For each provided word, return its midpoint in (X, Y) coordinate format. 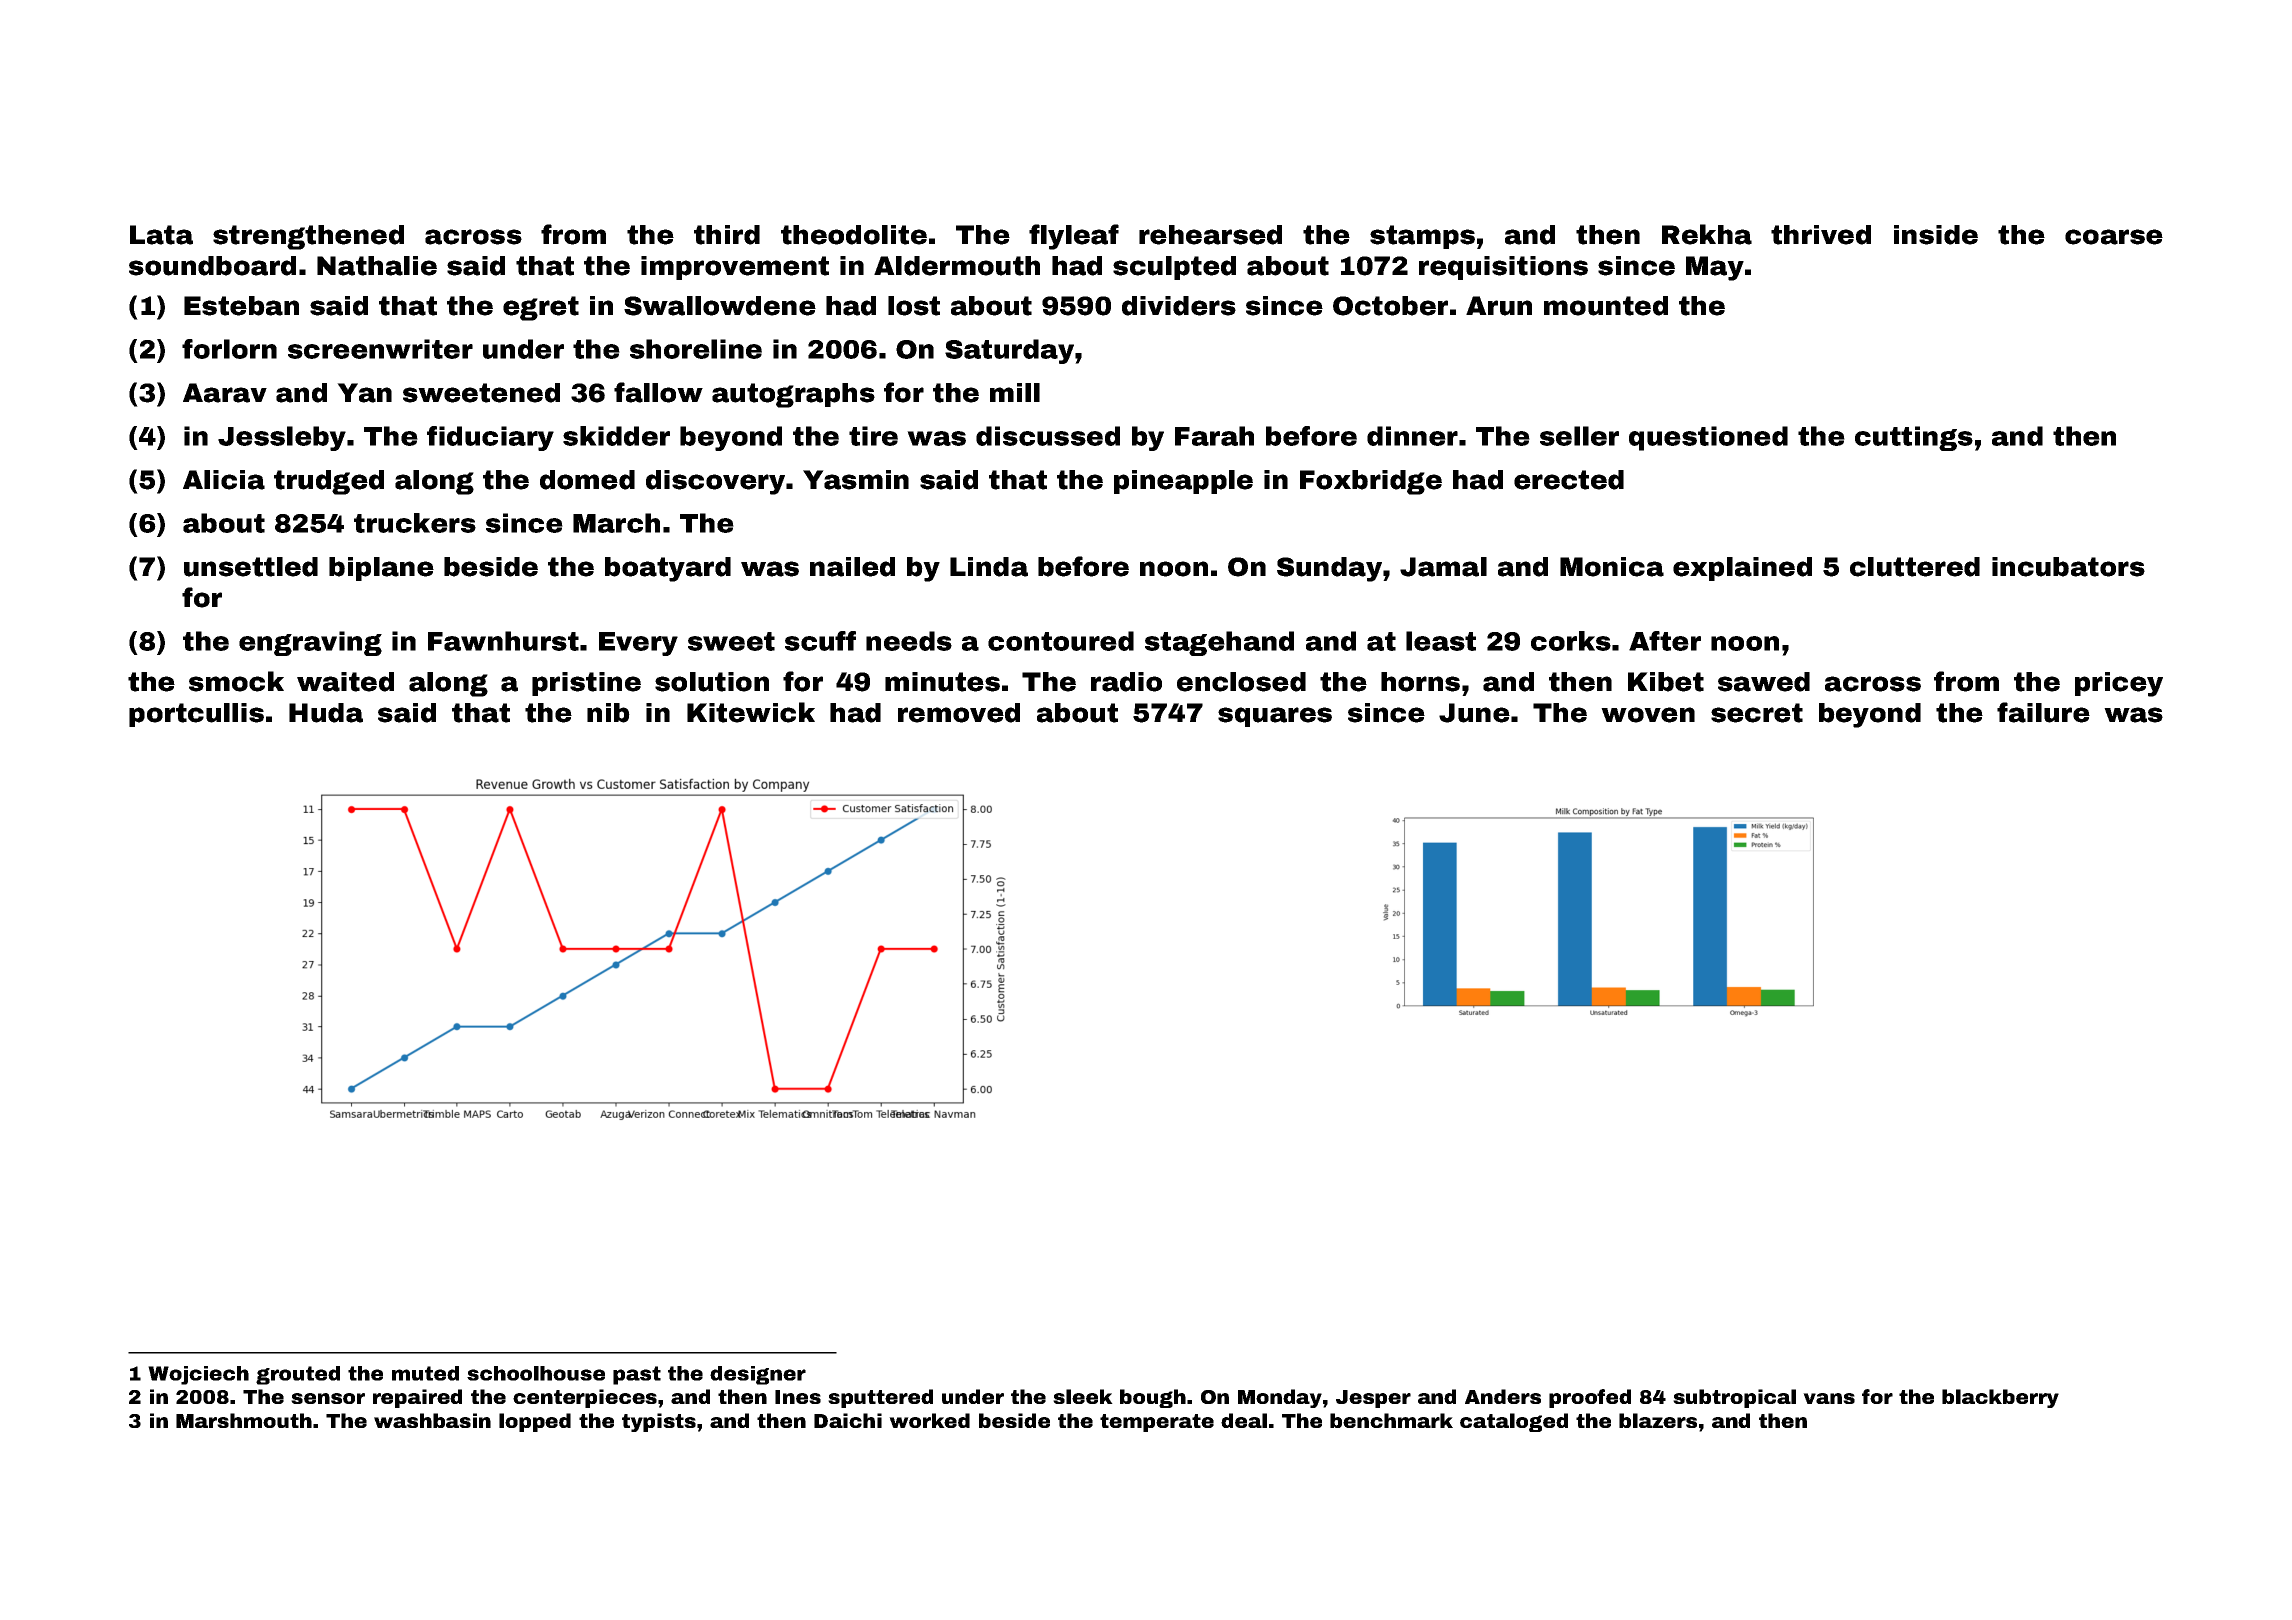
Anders (1503, 1396)
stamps (1422, 237)
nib (608, 713)
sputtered (880, 1398)
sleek (1083, 1396)
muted (425, 1373)
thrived (1821, 235)
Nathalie (377, 266)
